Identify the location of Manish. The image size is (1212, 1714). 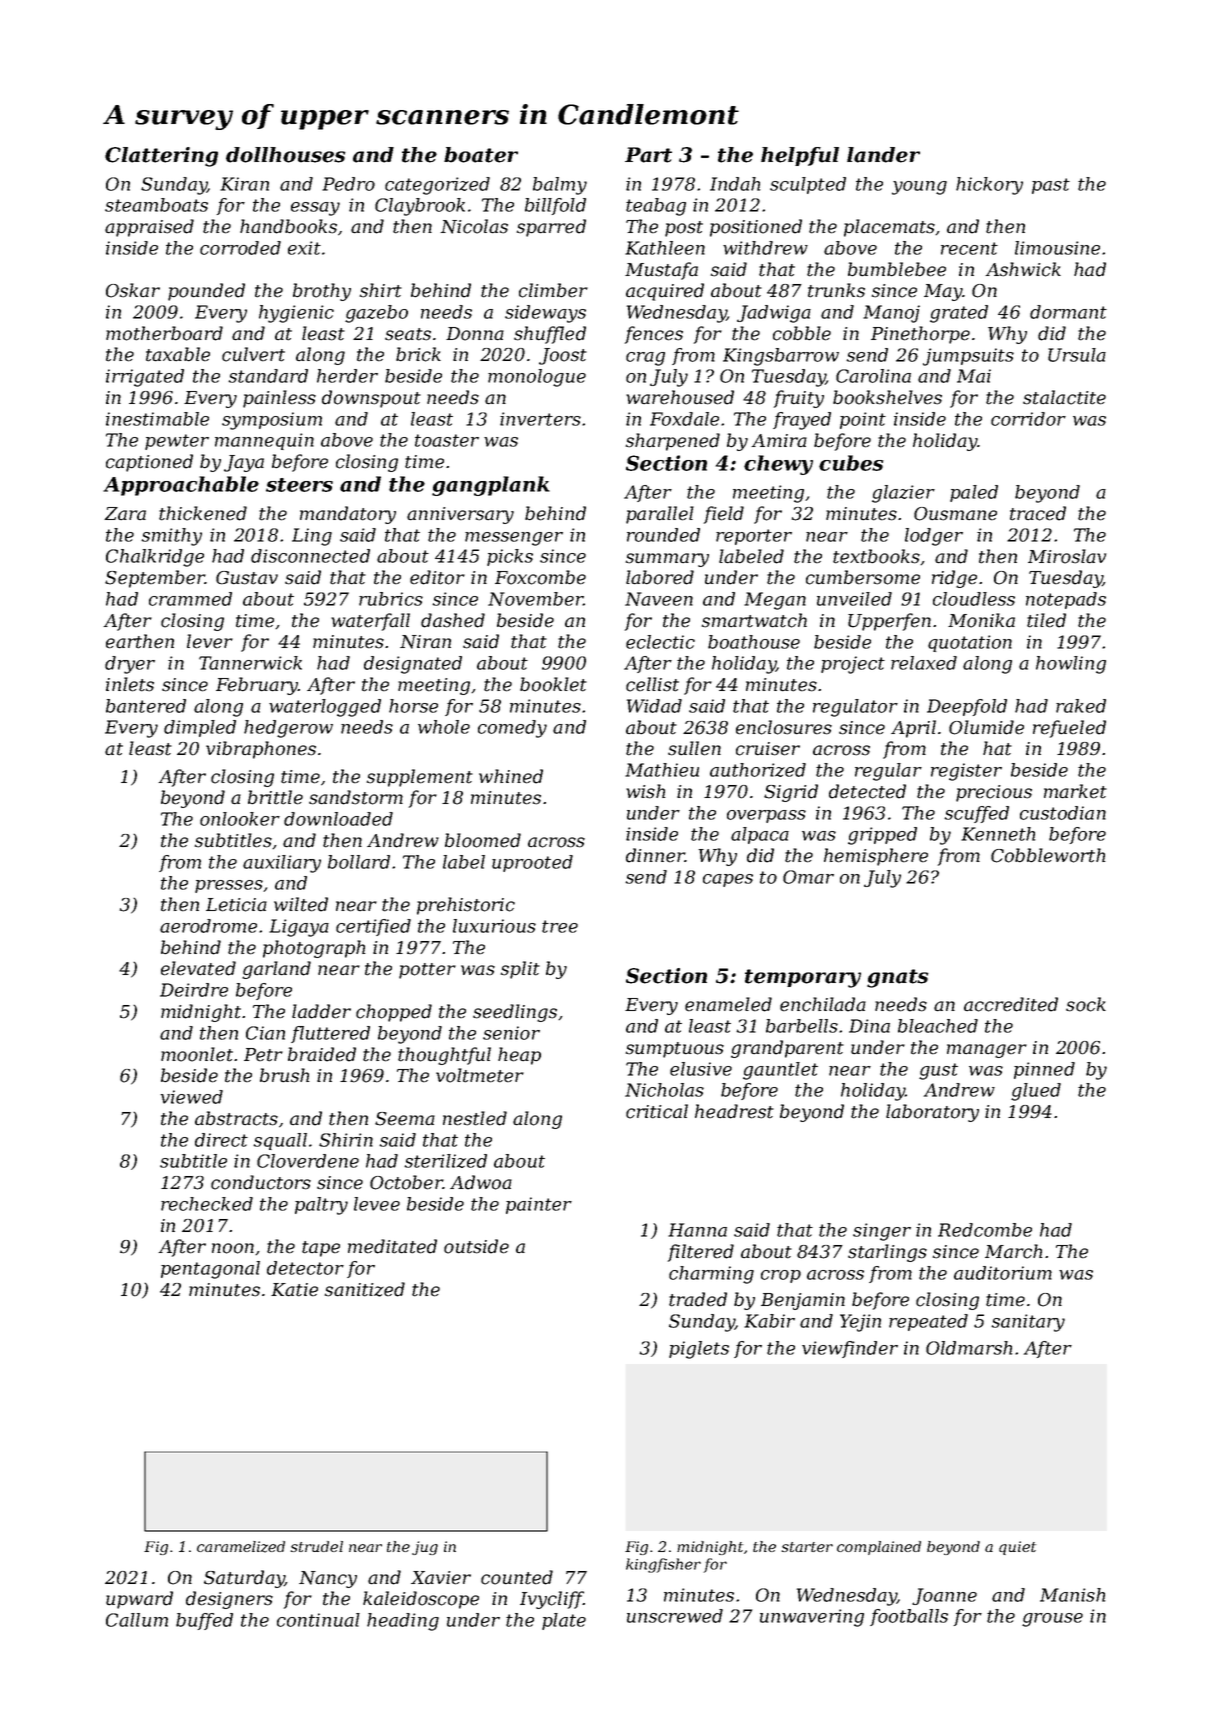
(1072, 1595).
